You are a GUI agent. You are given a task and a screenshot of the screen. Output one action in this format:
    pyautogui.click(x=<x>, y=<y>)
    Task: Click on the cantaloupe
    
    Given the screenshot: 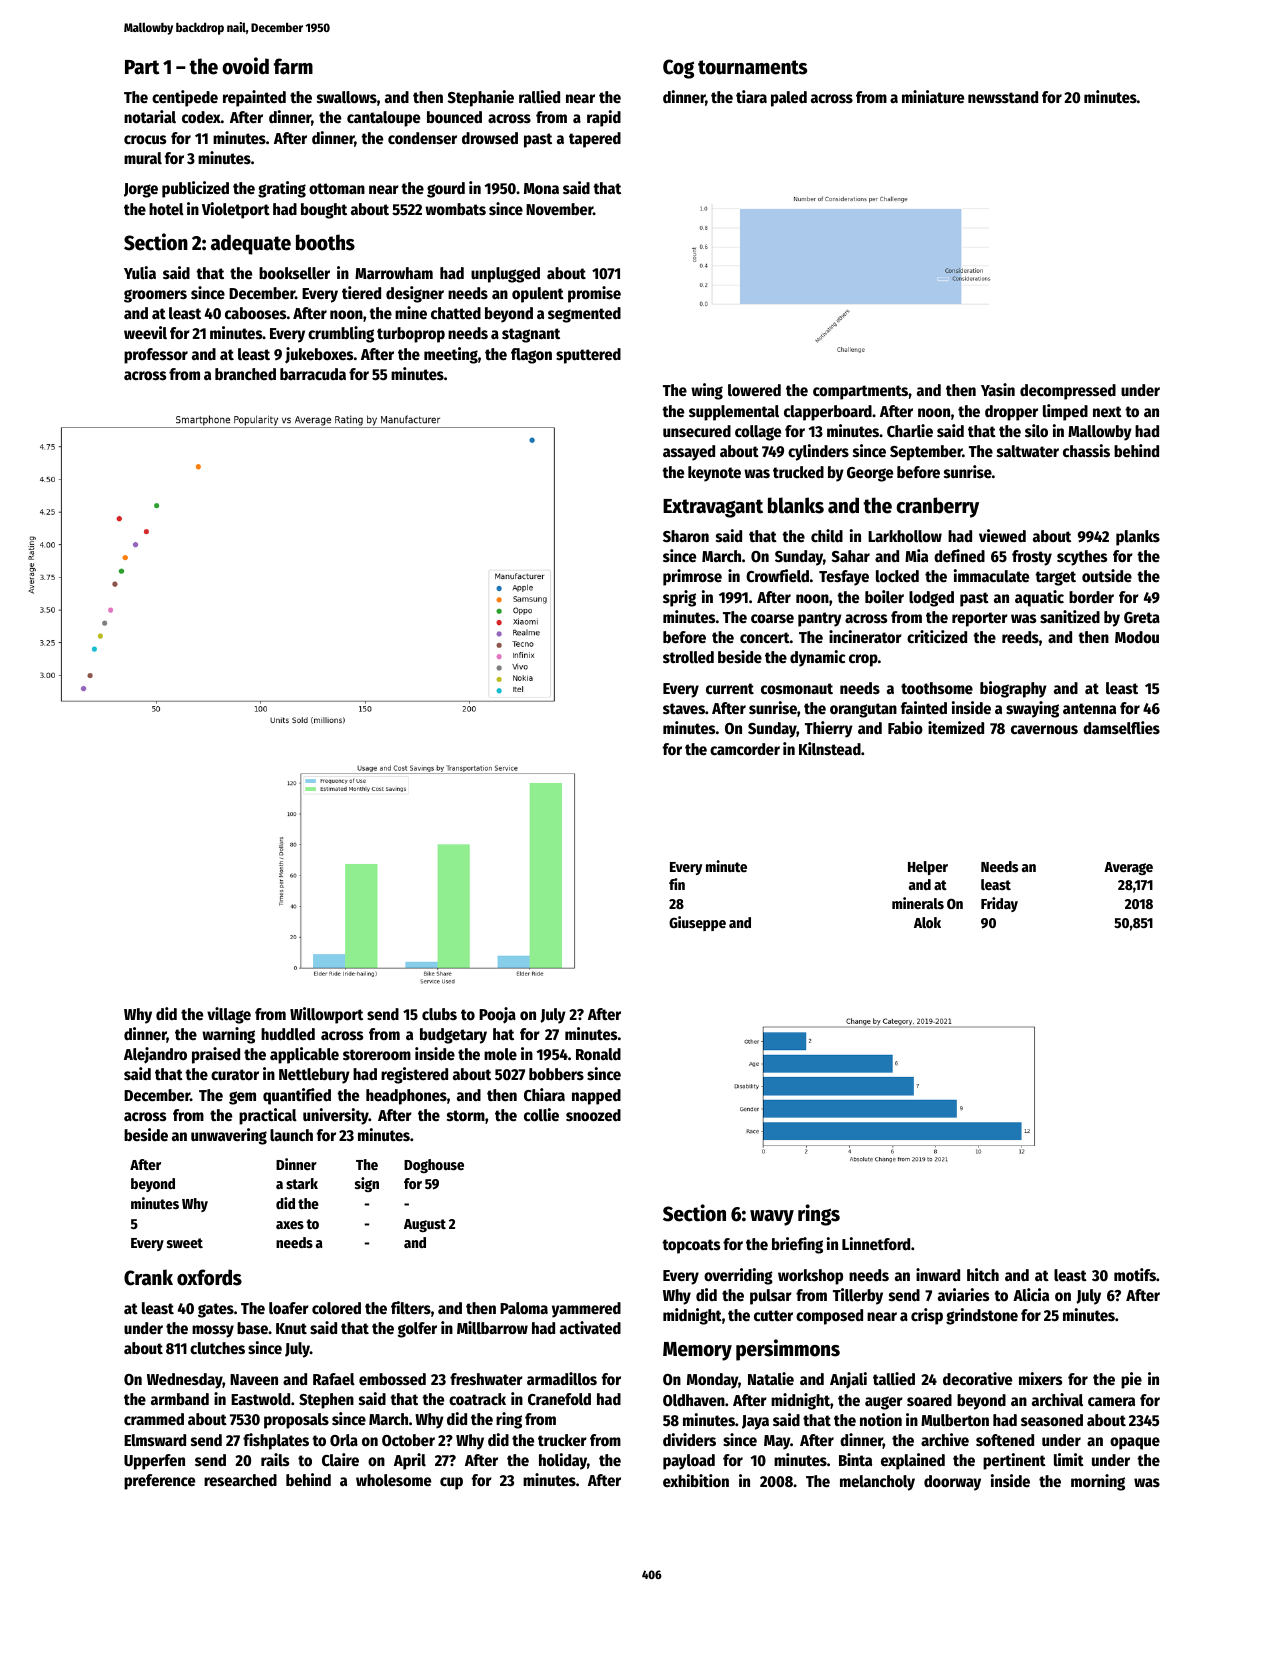 What is the action you would take?
    pyautogui.click(x=383, y=119)
